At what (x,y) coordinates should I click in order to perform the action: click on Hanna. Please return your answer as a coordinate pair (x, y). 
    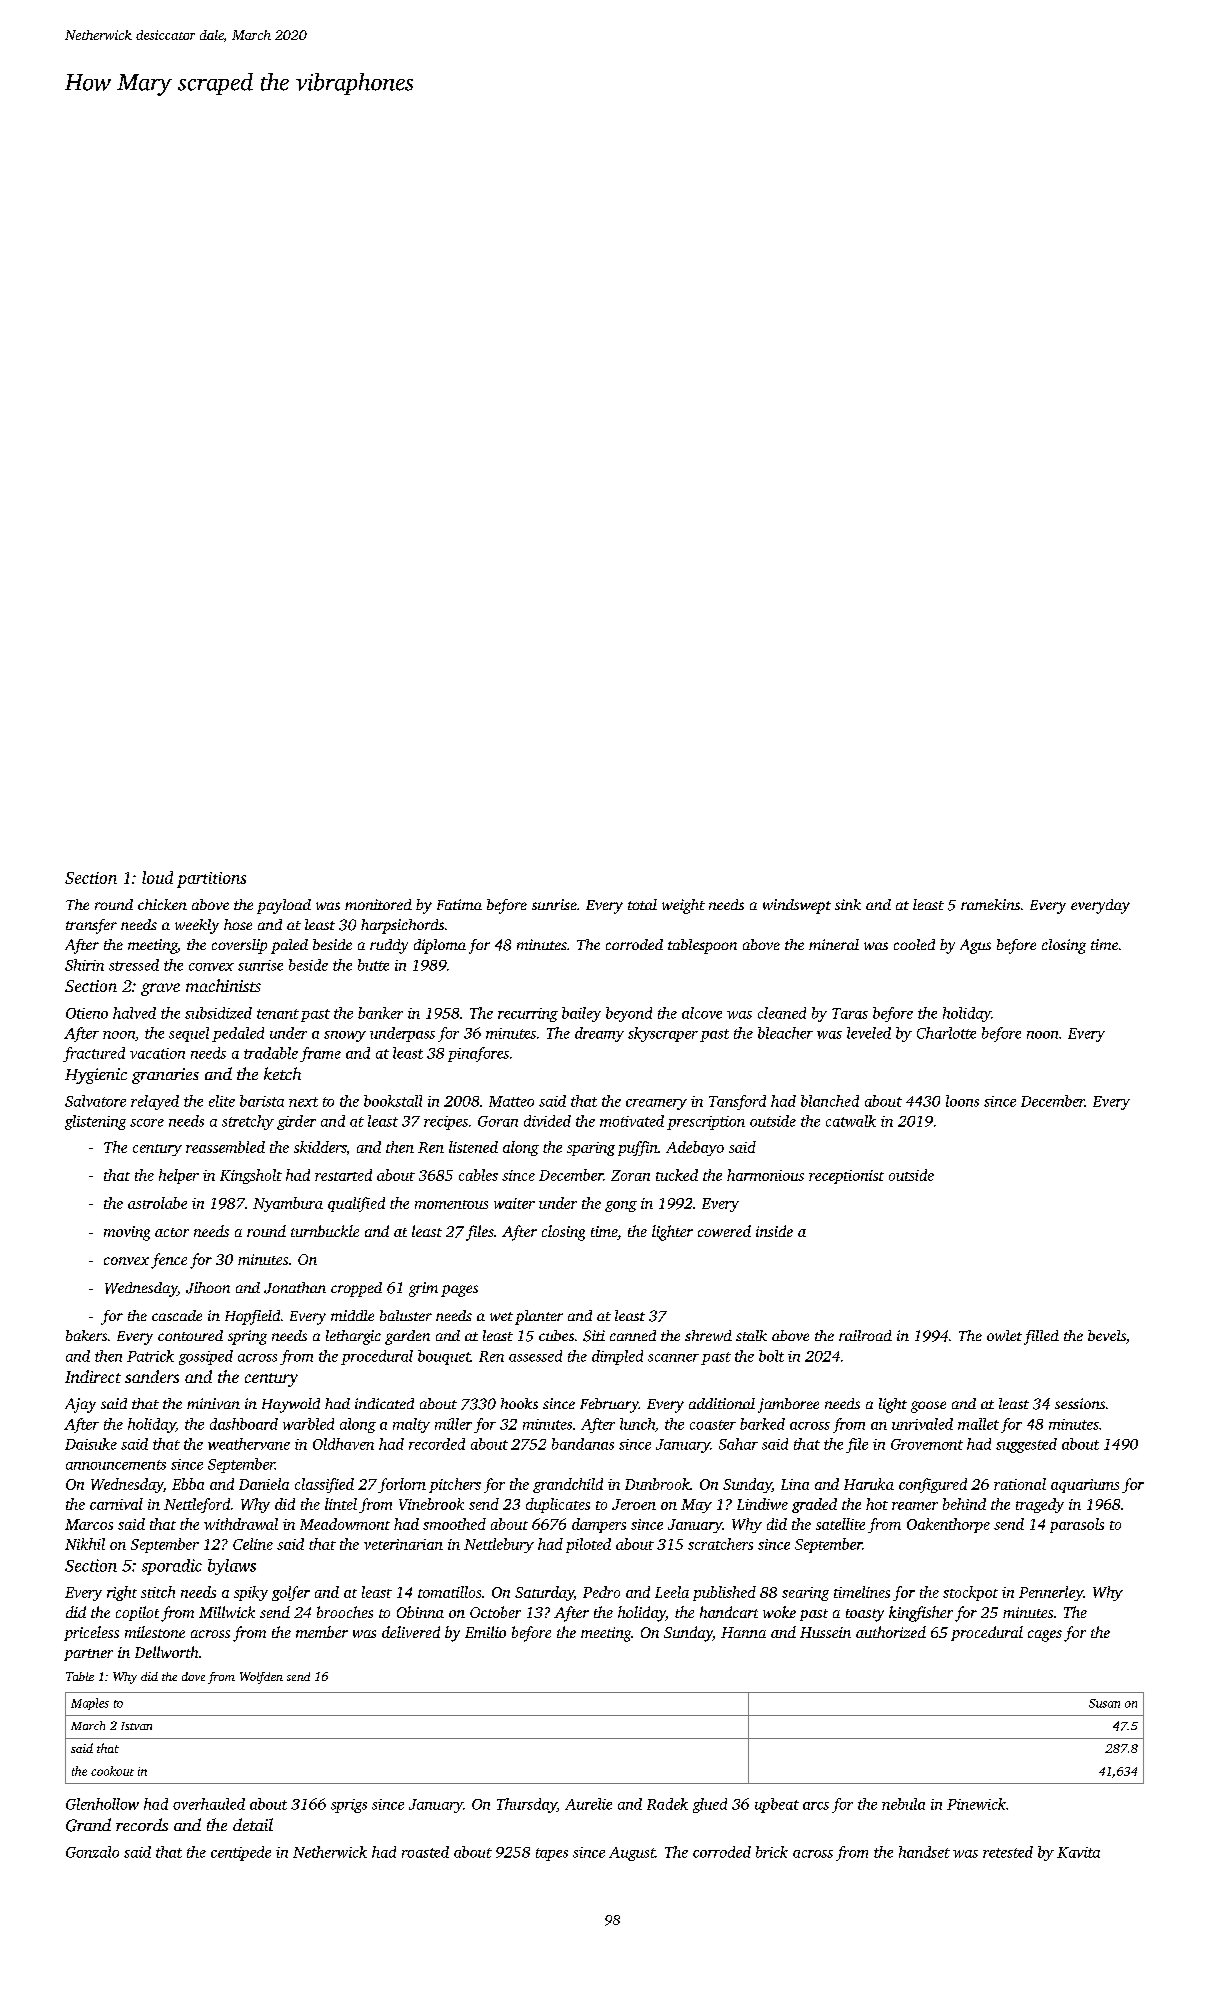
    Looking at the image, I should click on (743, 1632).
